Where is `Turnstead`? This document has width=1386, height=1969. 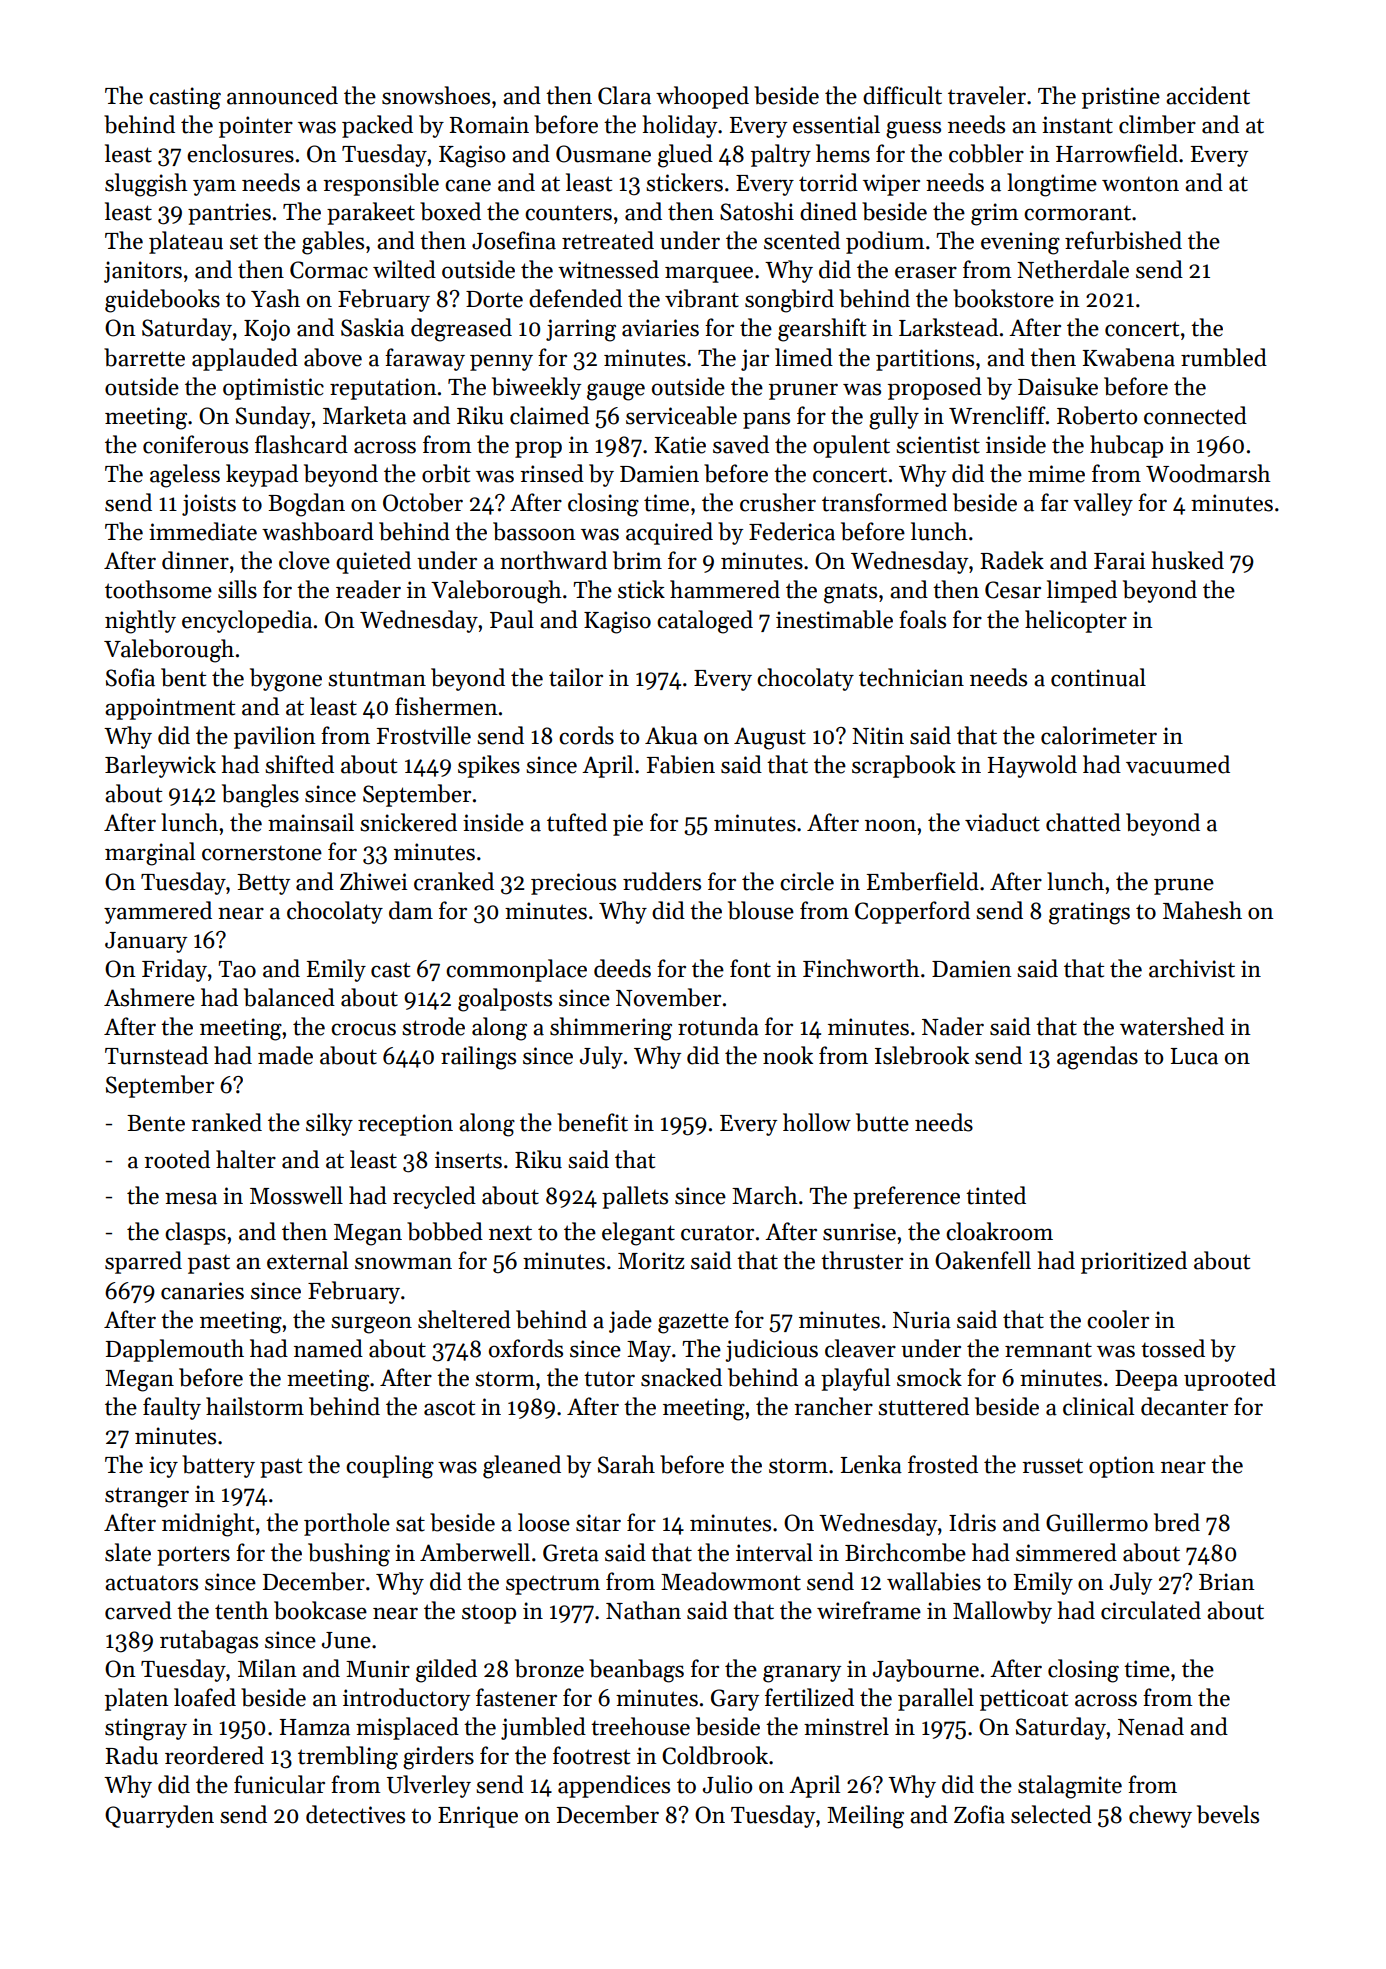 Turnstead is located at coordinates (156, 1055).
